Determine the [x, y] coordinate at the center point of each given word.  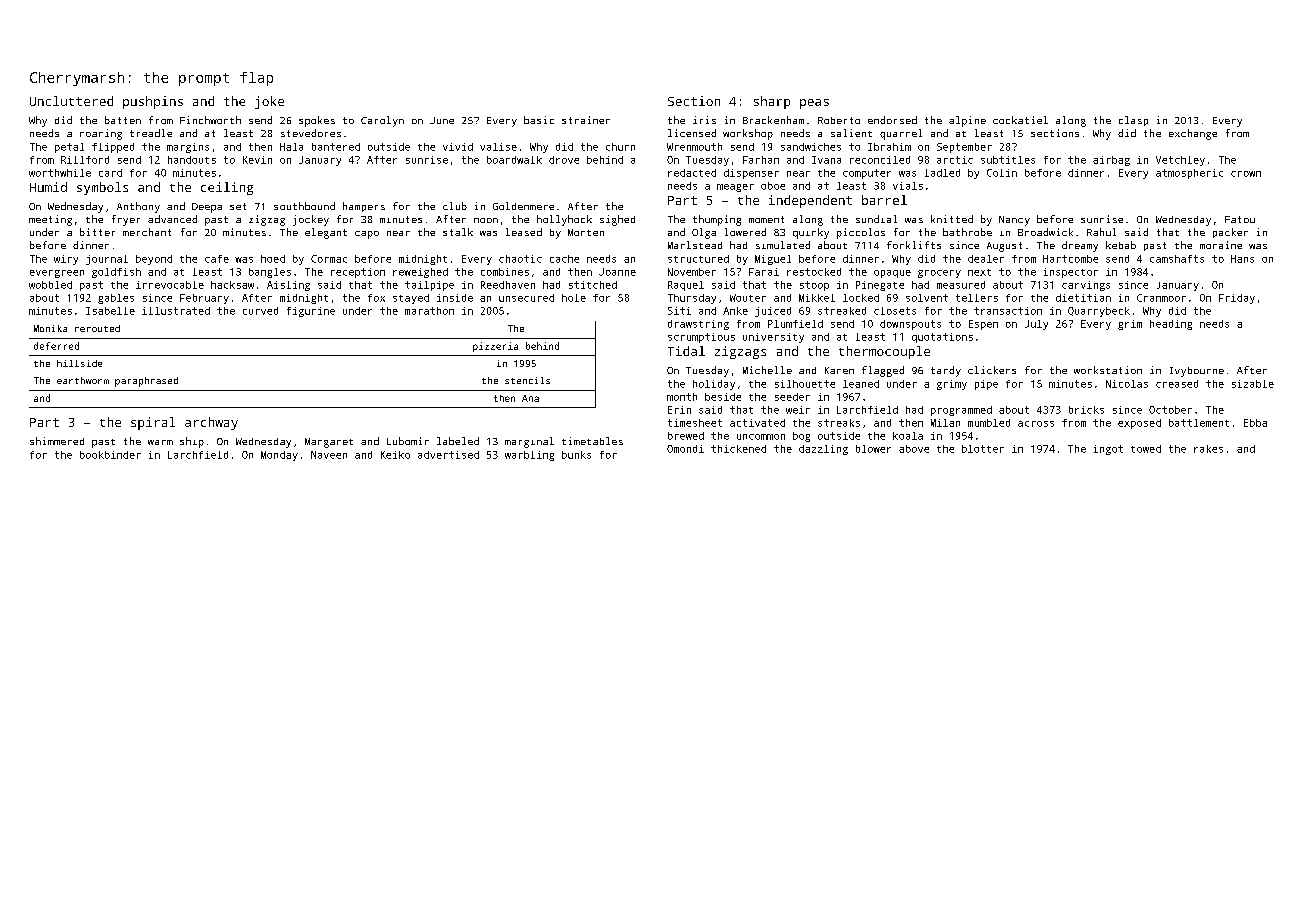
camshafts [1177, 259]
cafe [217, 259]
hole [574, 298]
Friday [1237, 299]
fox [376, 298]
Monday [279, 456]
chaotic [520, 259]
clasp [1133, 121]
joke [269, 102]
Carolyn [382, 121]
